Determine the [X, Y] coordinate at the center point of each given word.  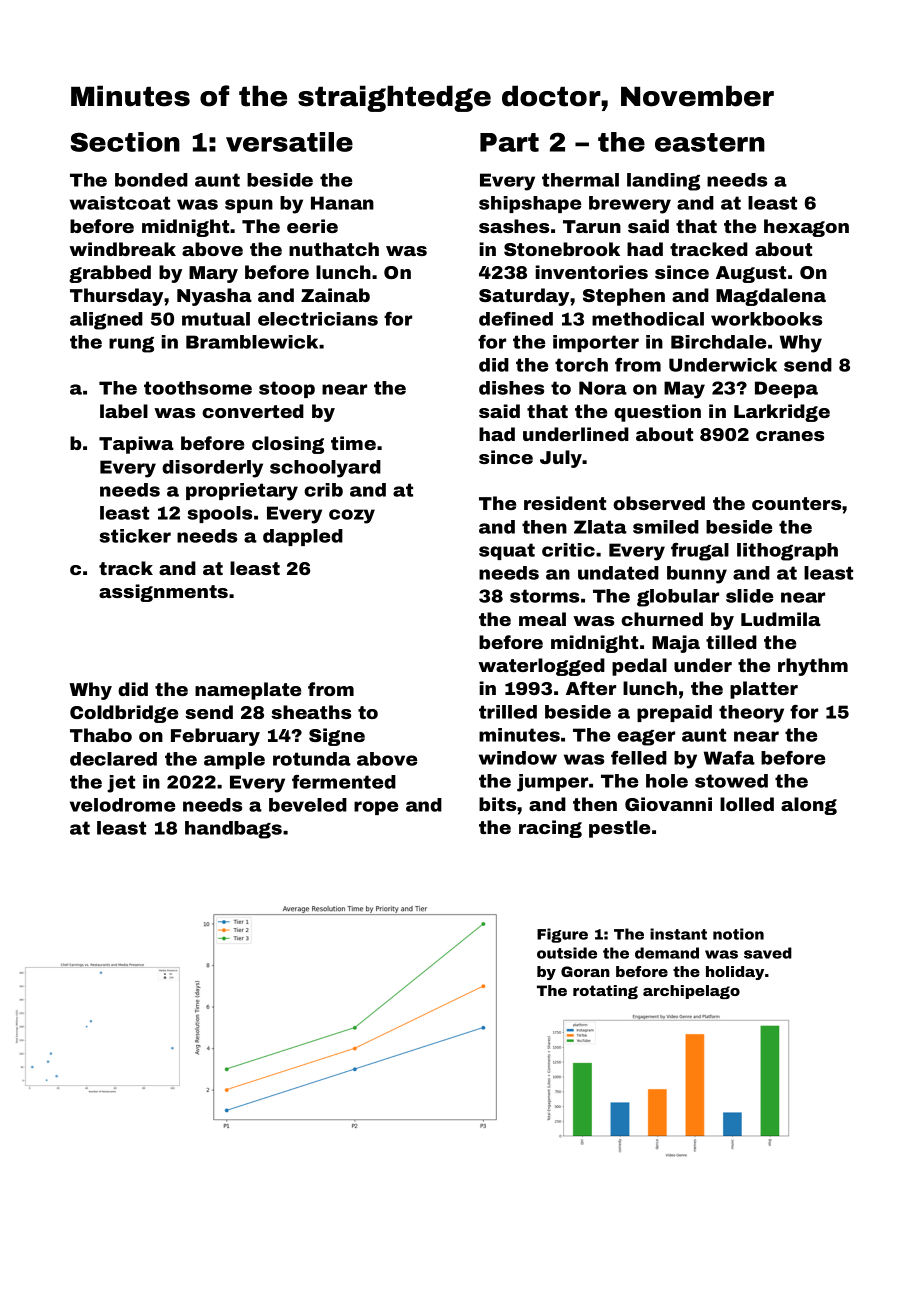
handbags [233, 830]
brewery [630, 205]
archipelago [691, 992]
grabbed [110, 274]
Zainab [335, 295]
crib [323, 490]
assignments [163, 593]
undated [618, 573]
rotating [605, 992]
